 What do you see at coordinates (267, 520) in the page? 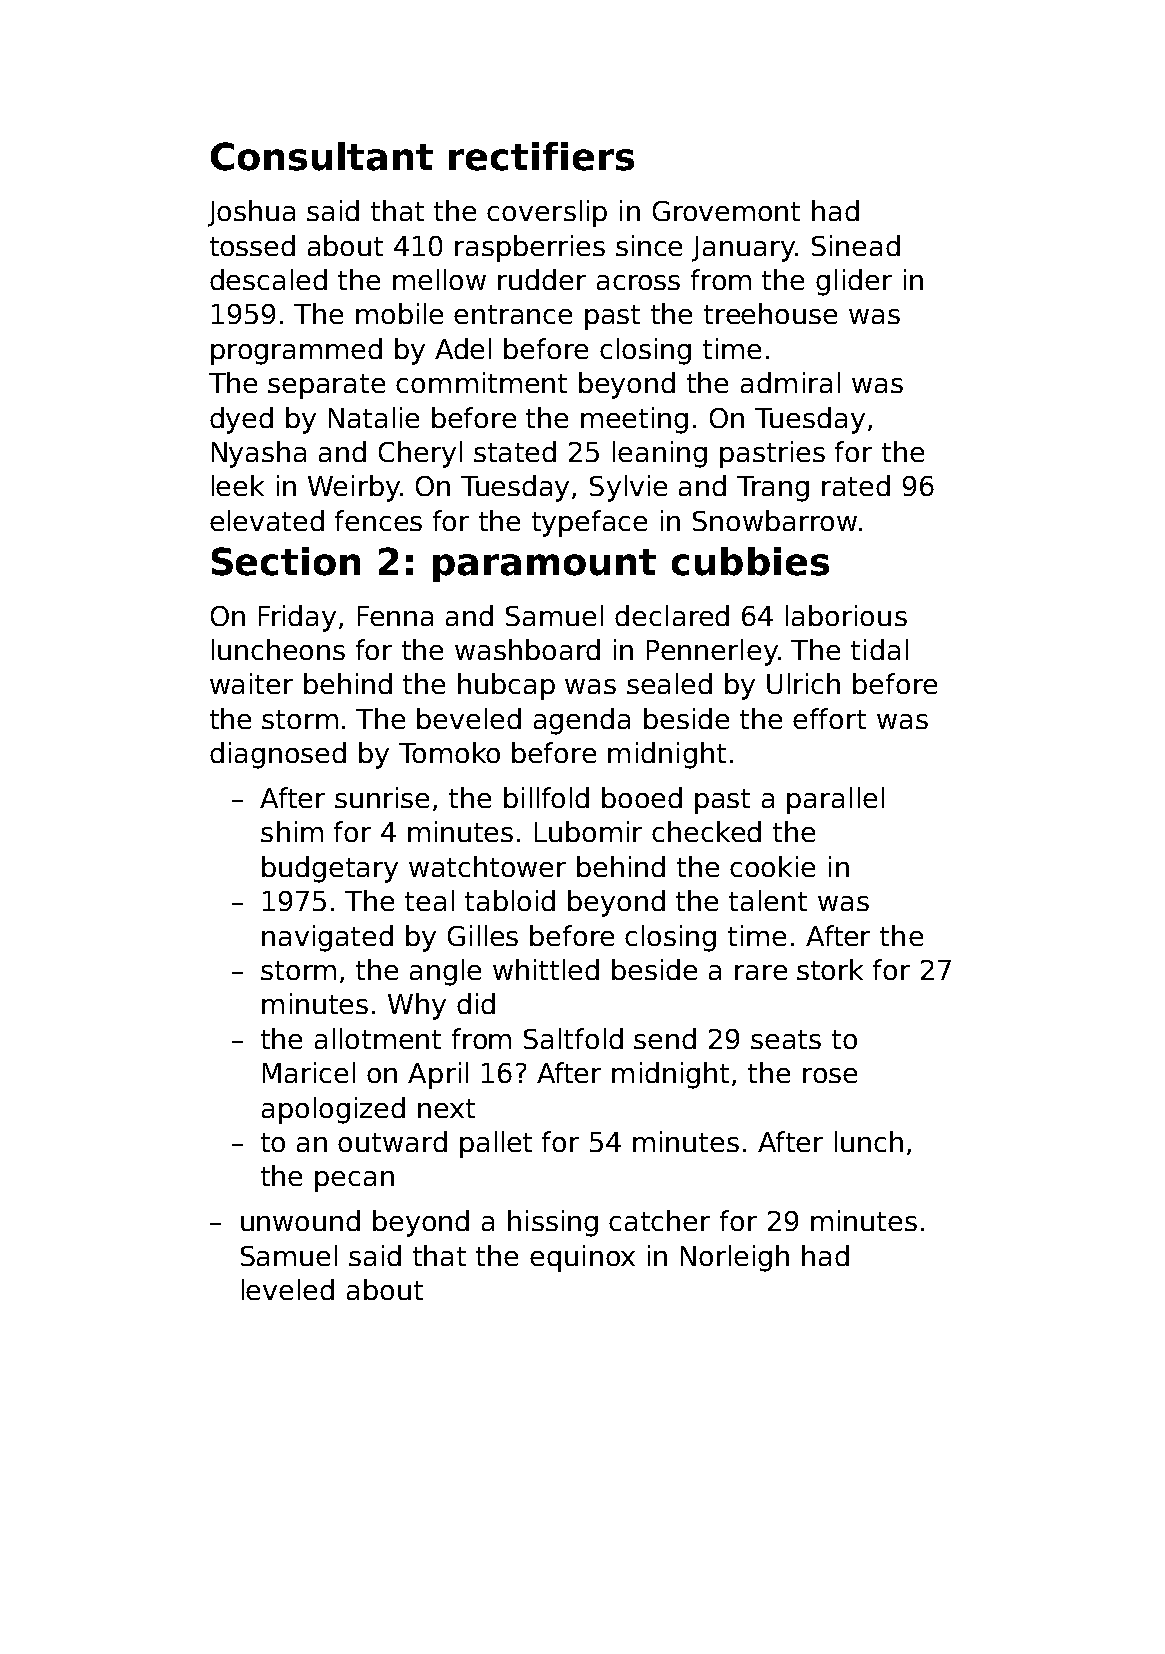
I see `elevated` at bounding box center [267, 520].
